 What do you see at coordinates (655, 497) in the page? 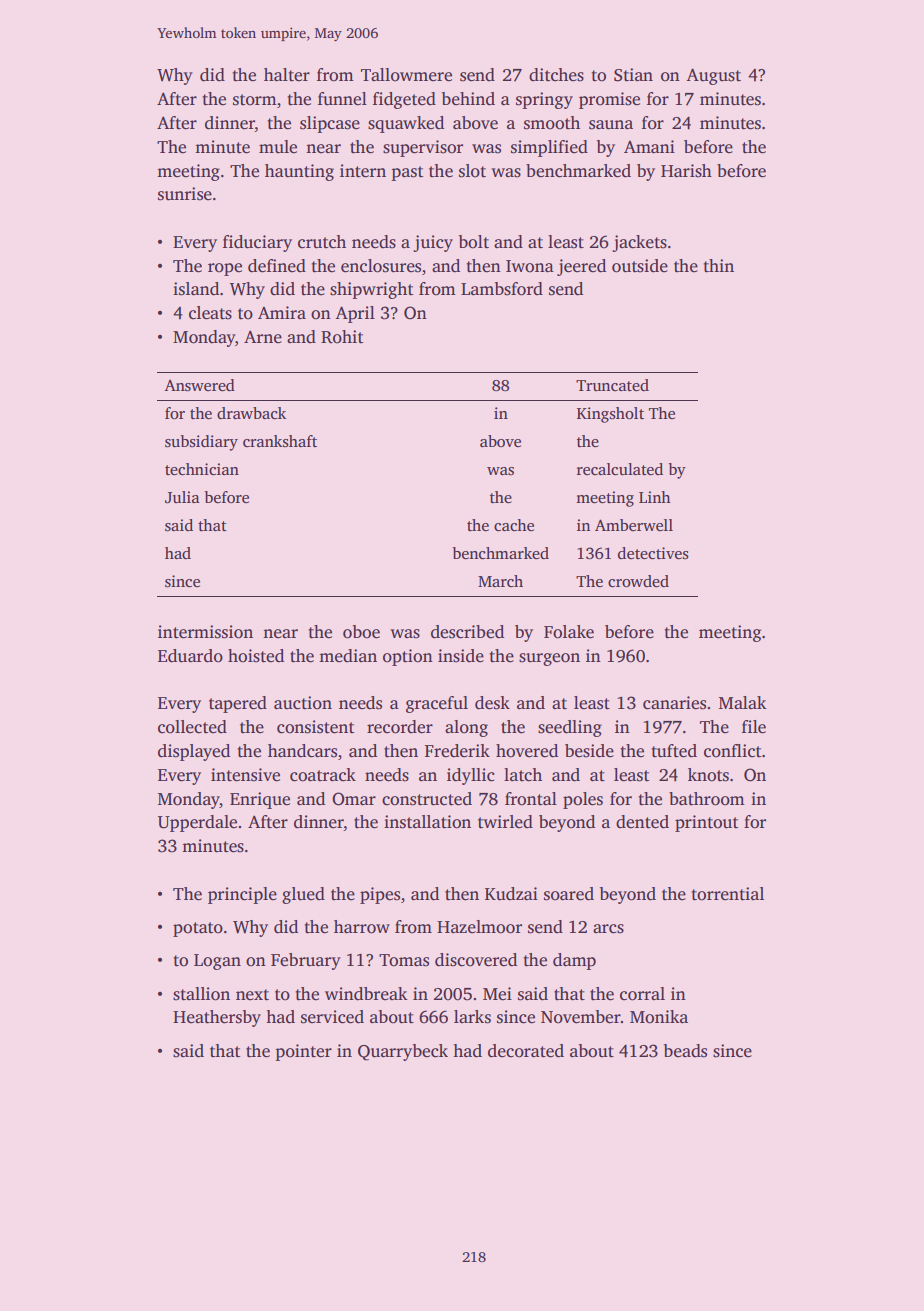
I see `Linh` at bounding box center [655, 497].
